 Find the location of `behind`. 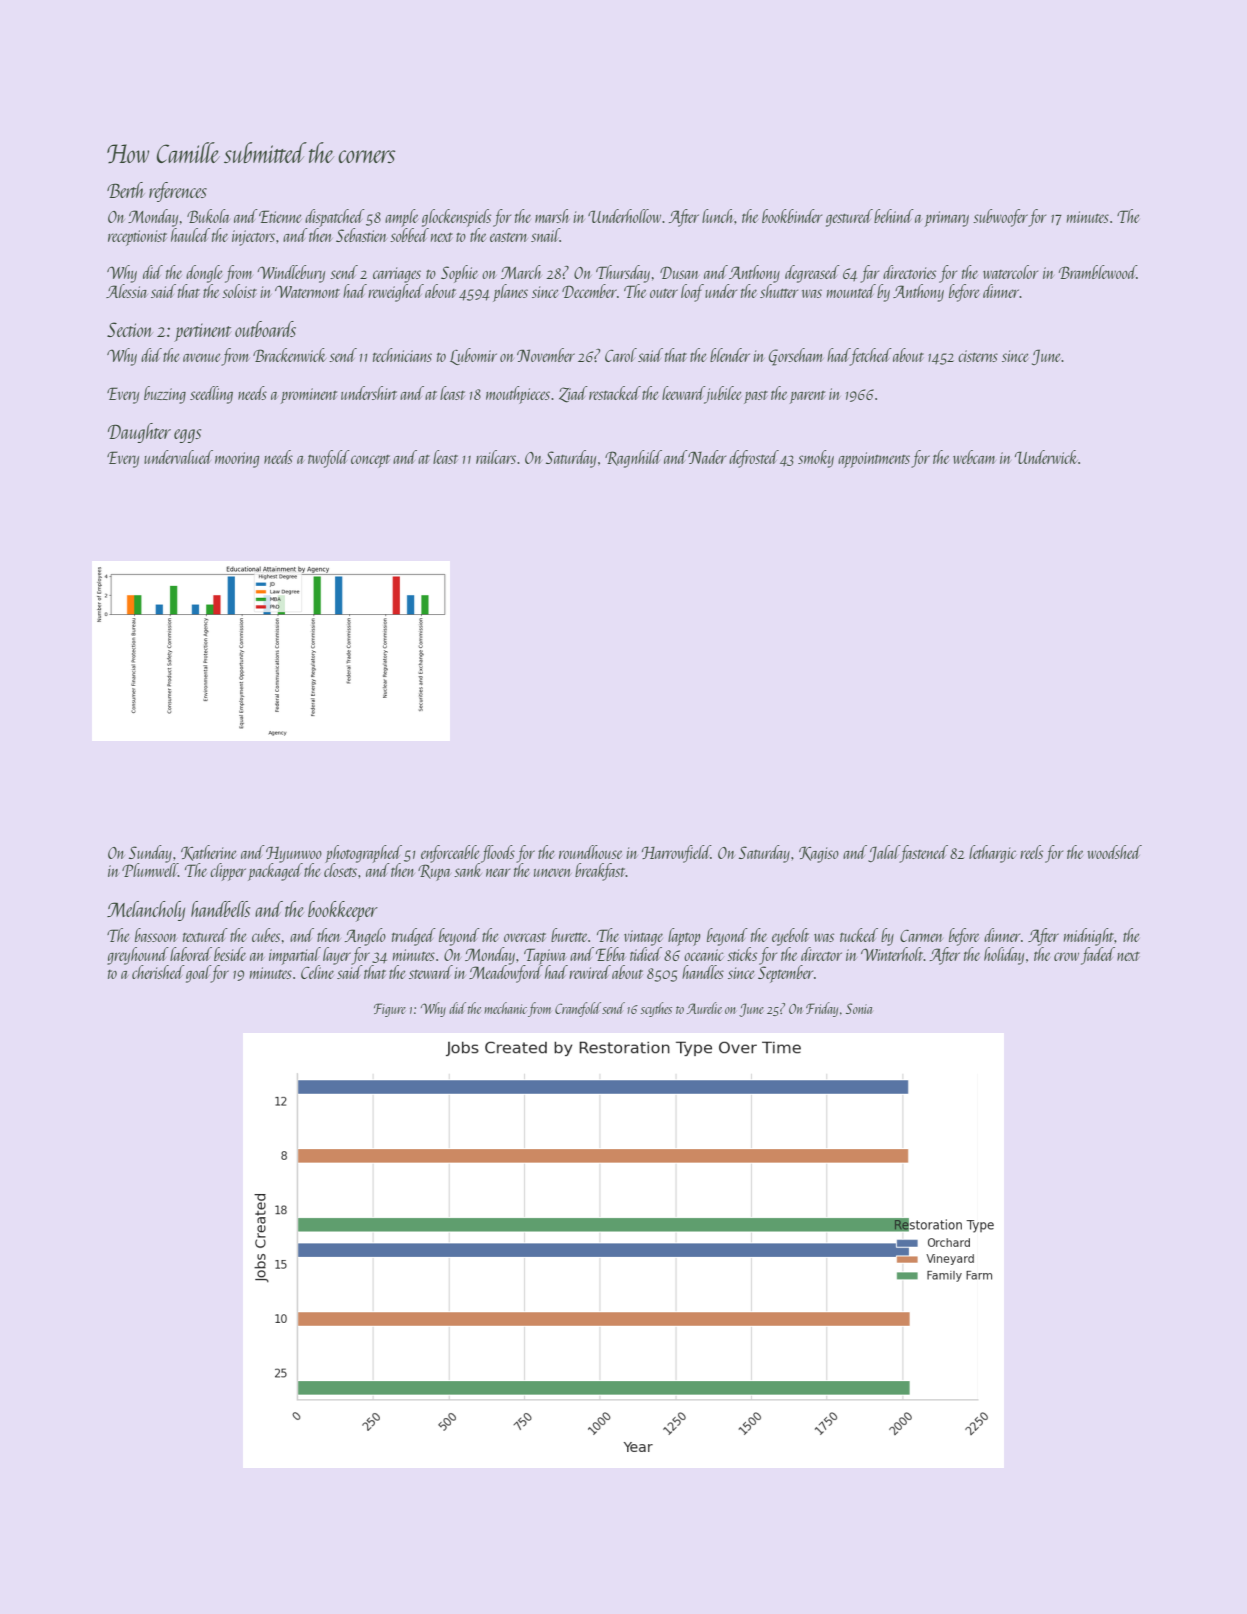

behind is located at coordinates (894, 216).
